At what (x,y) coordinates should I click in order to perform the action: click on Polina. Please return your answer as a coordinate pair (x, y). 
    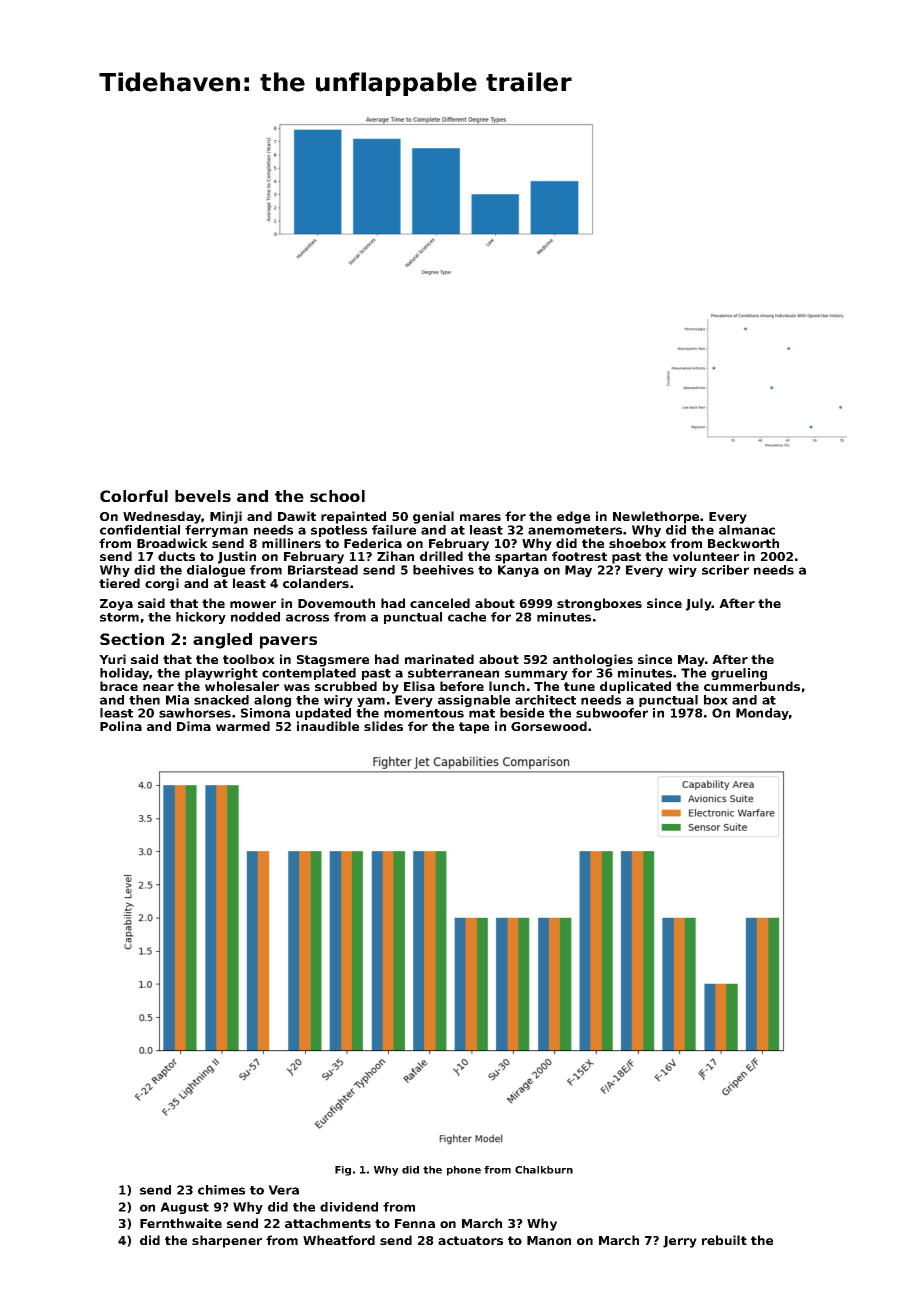
    Looking at the image, I should click on (121, 726).
